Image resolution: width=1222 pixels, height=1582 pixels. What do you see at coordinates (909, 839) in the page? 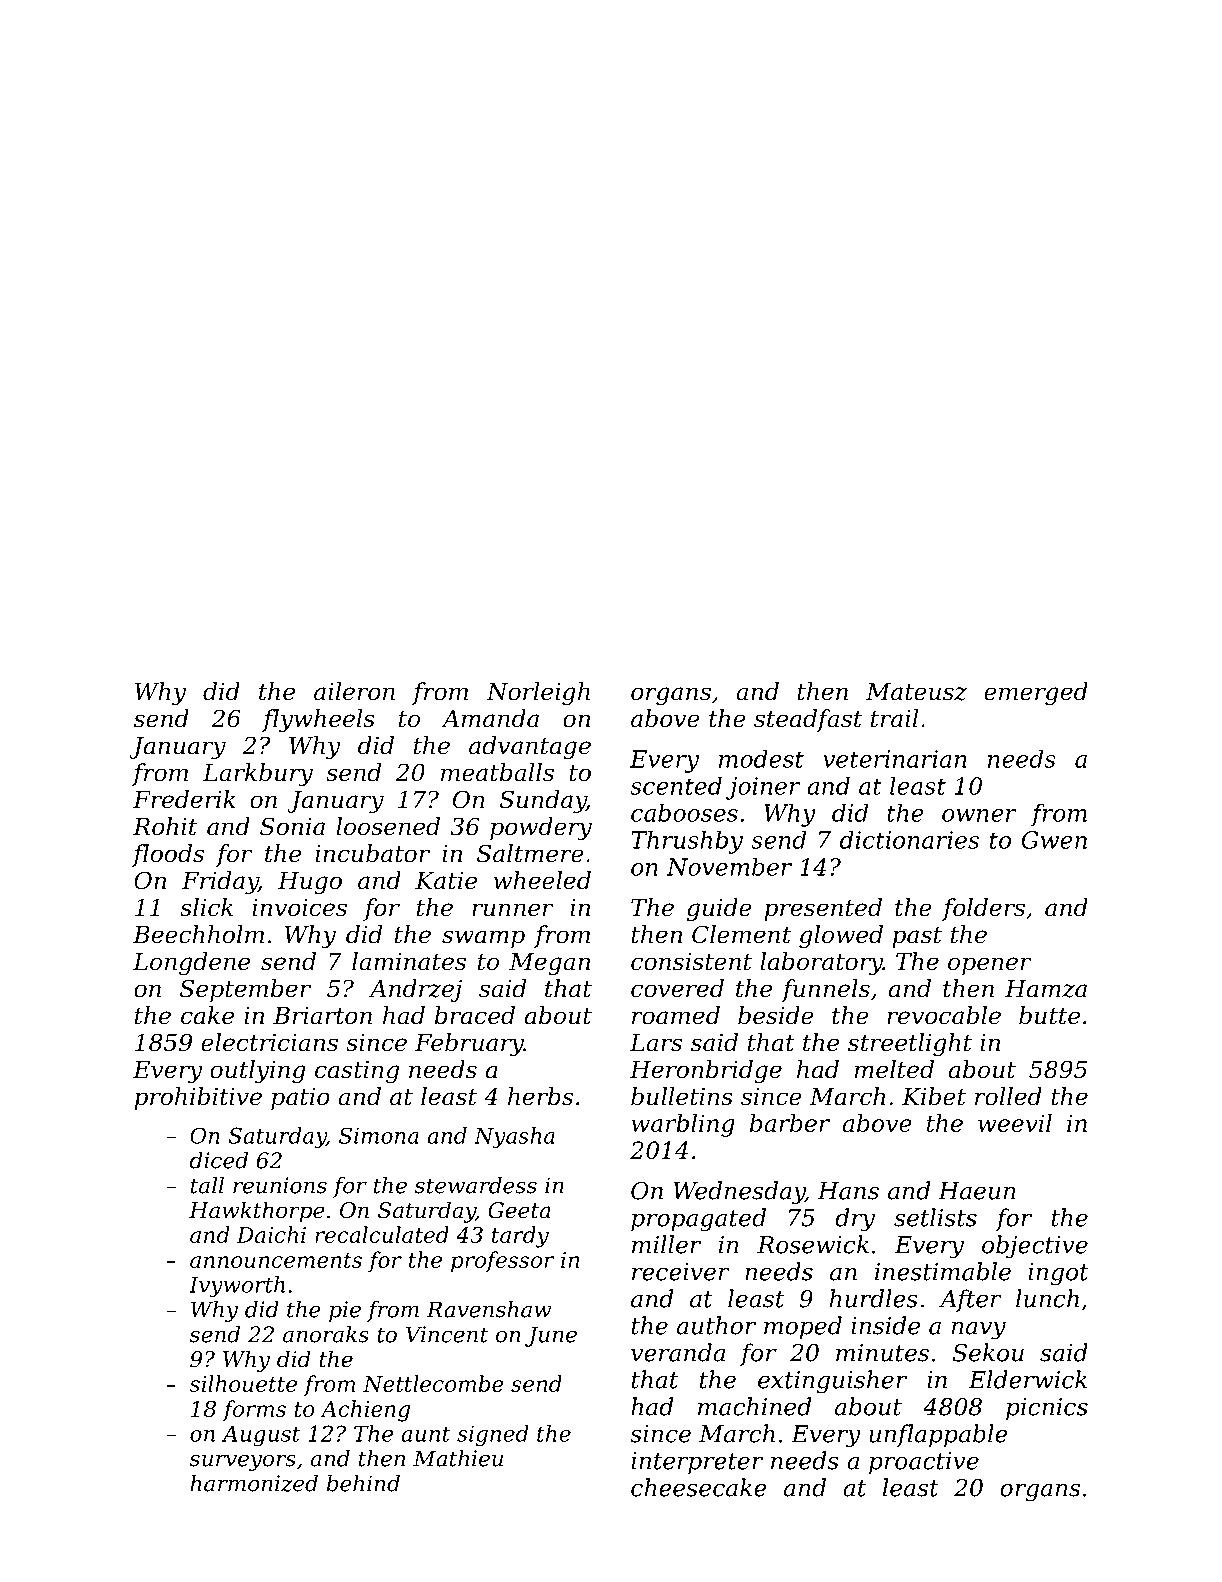
I see `dictionaries` at bounding box center [909, 839].
